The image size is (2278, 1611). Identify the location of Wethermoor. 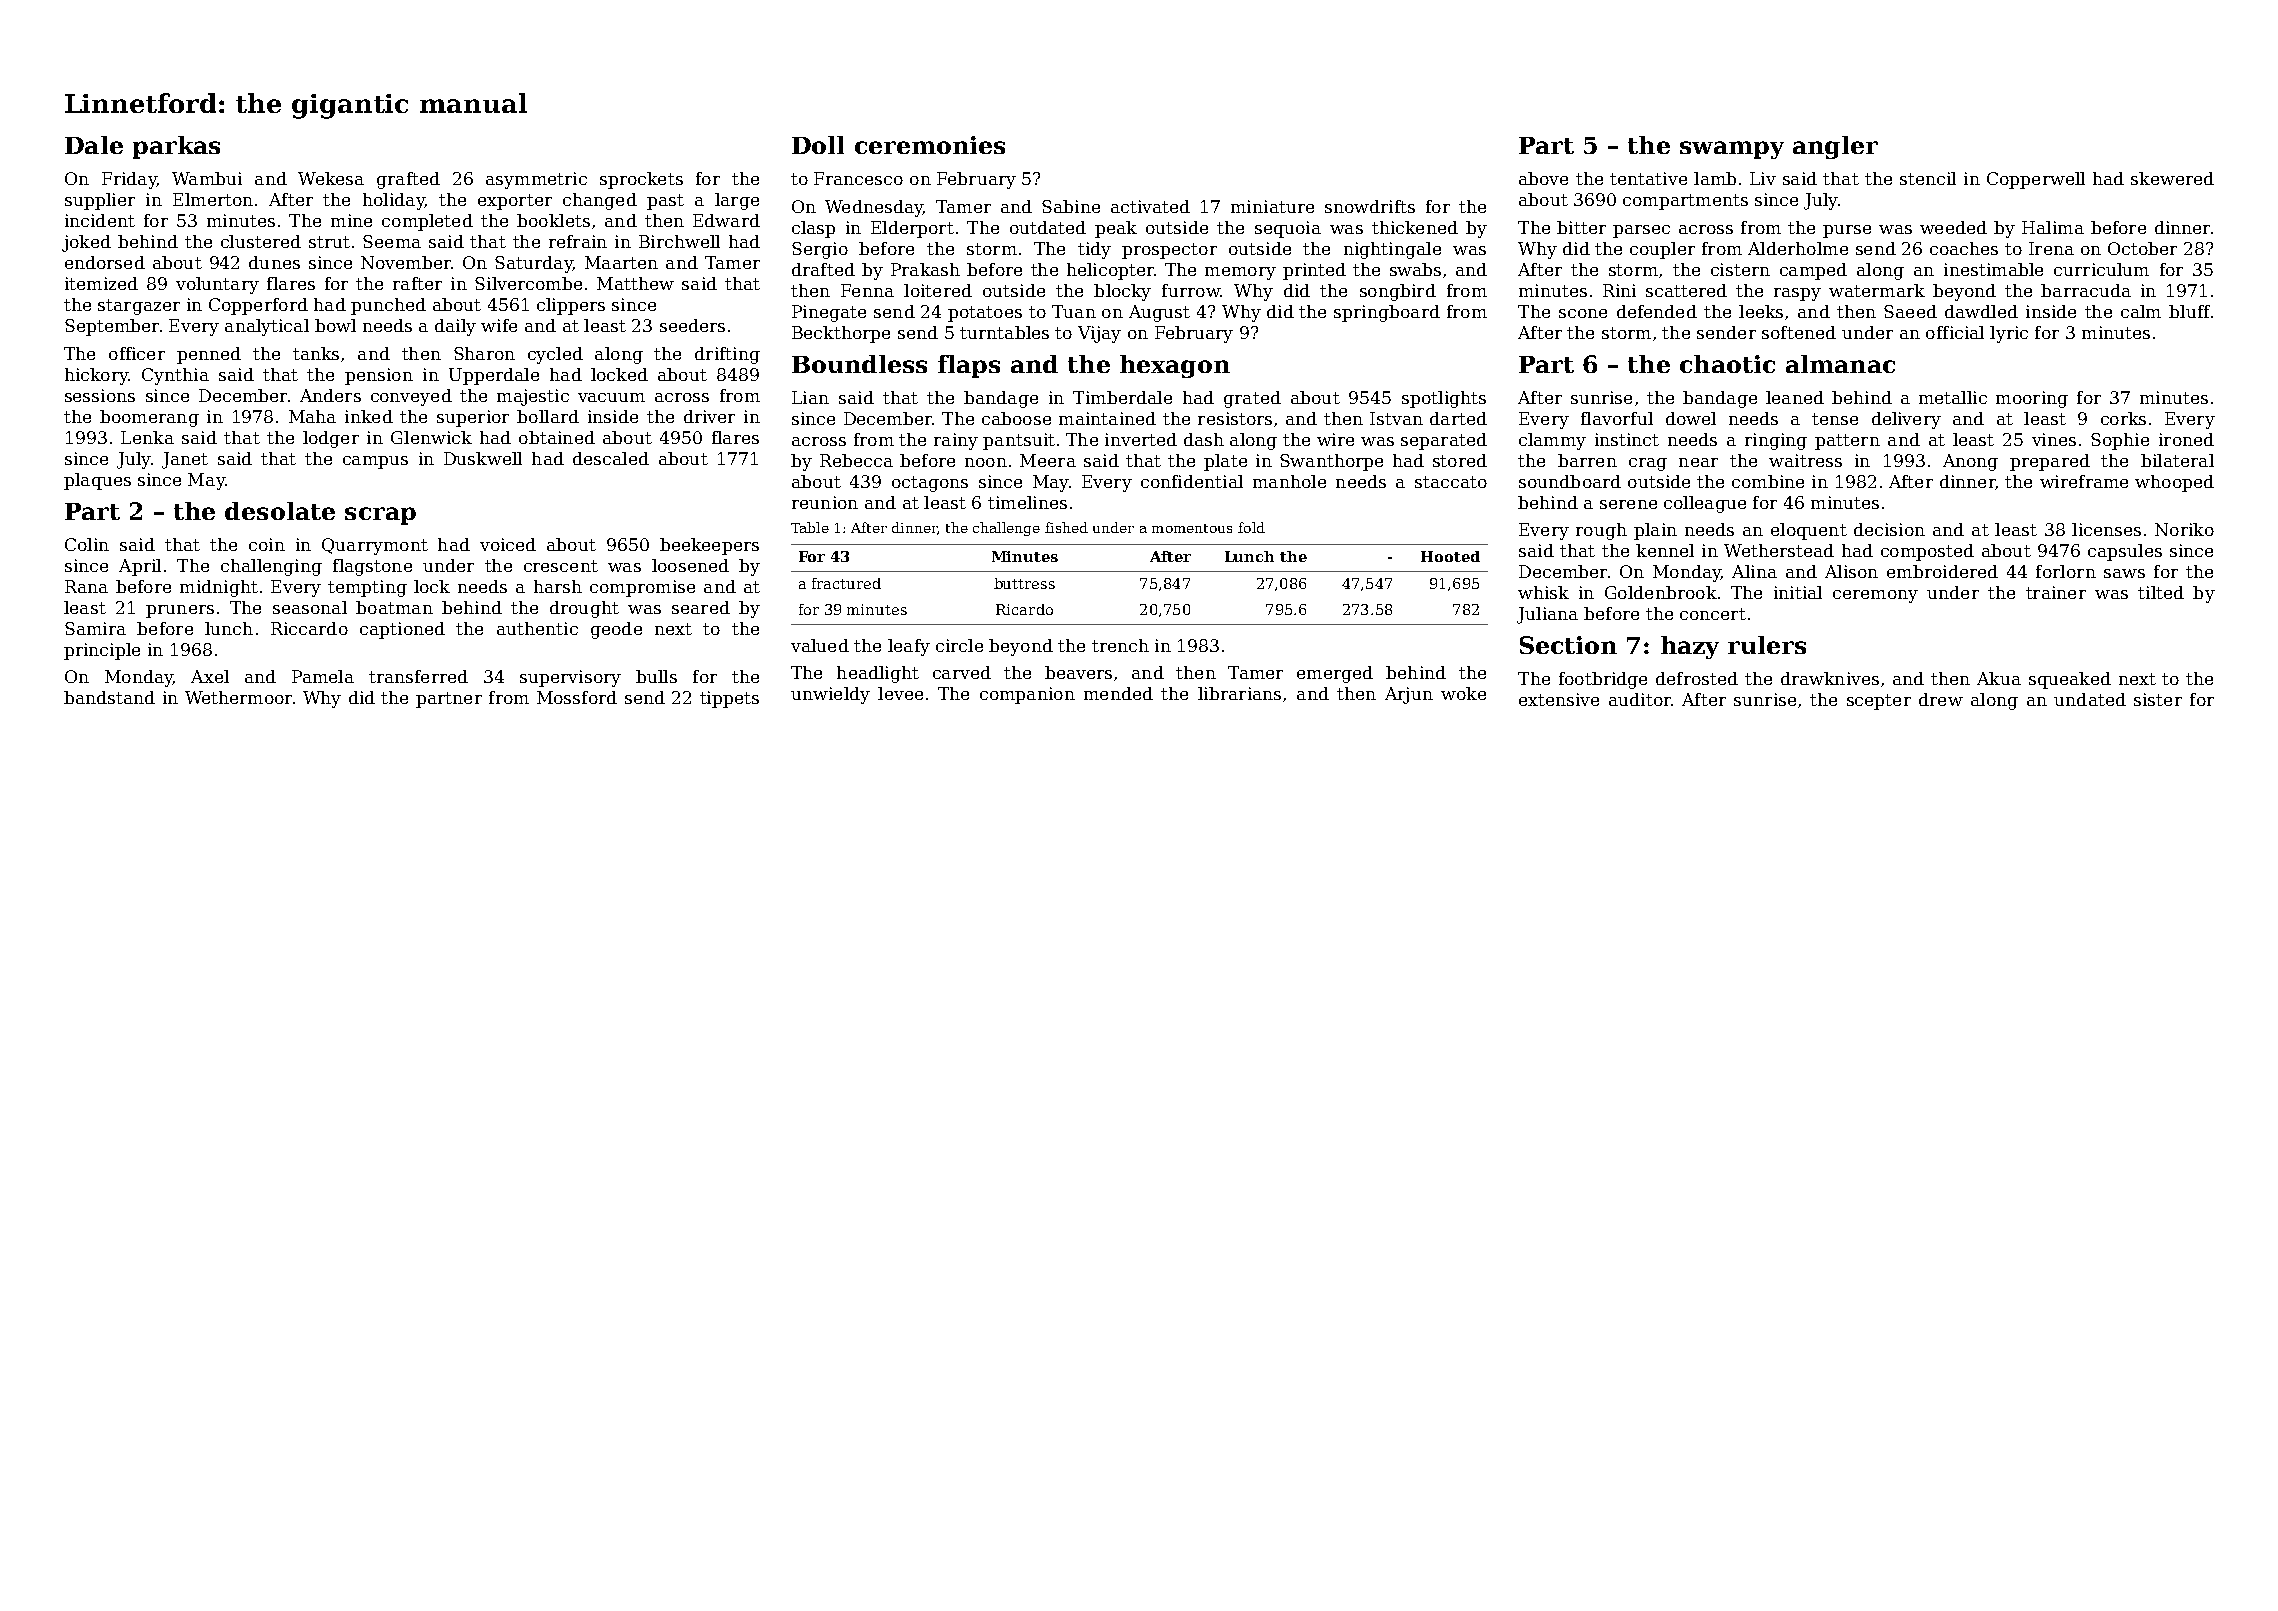
(238, 697).
